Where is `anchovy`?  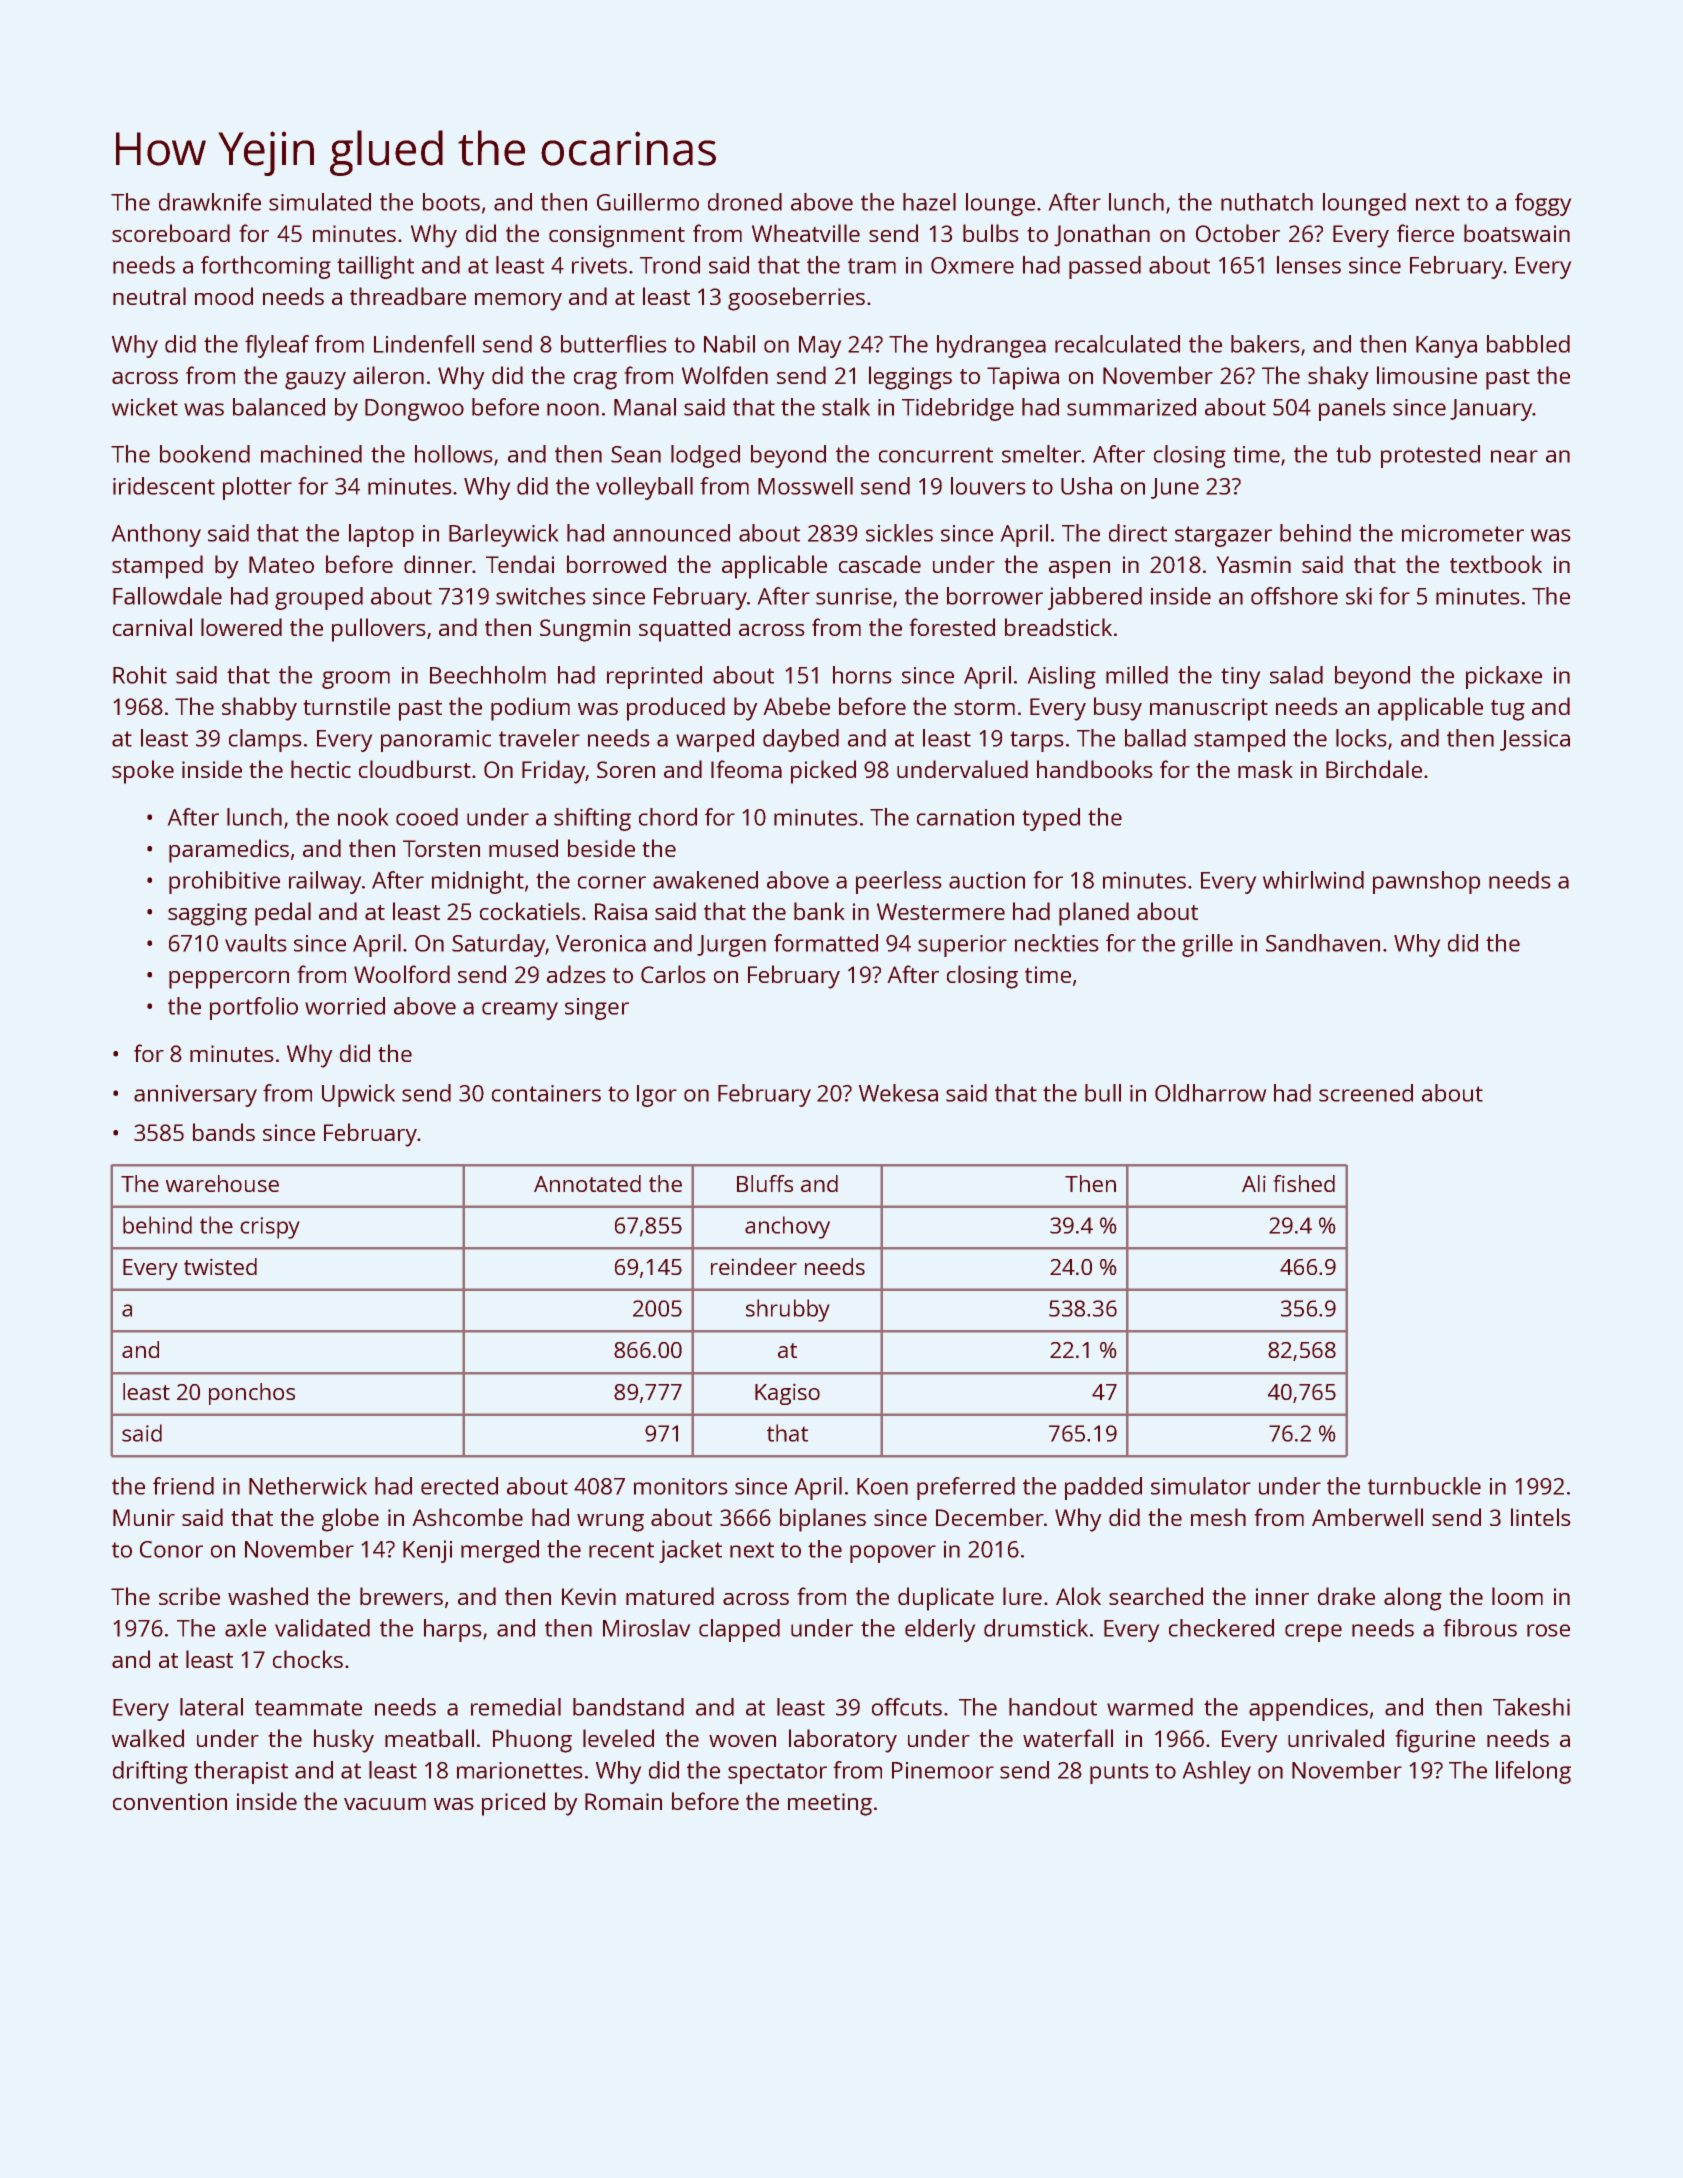 anchovy is located at coordinates (787, 1227).
